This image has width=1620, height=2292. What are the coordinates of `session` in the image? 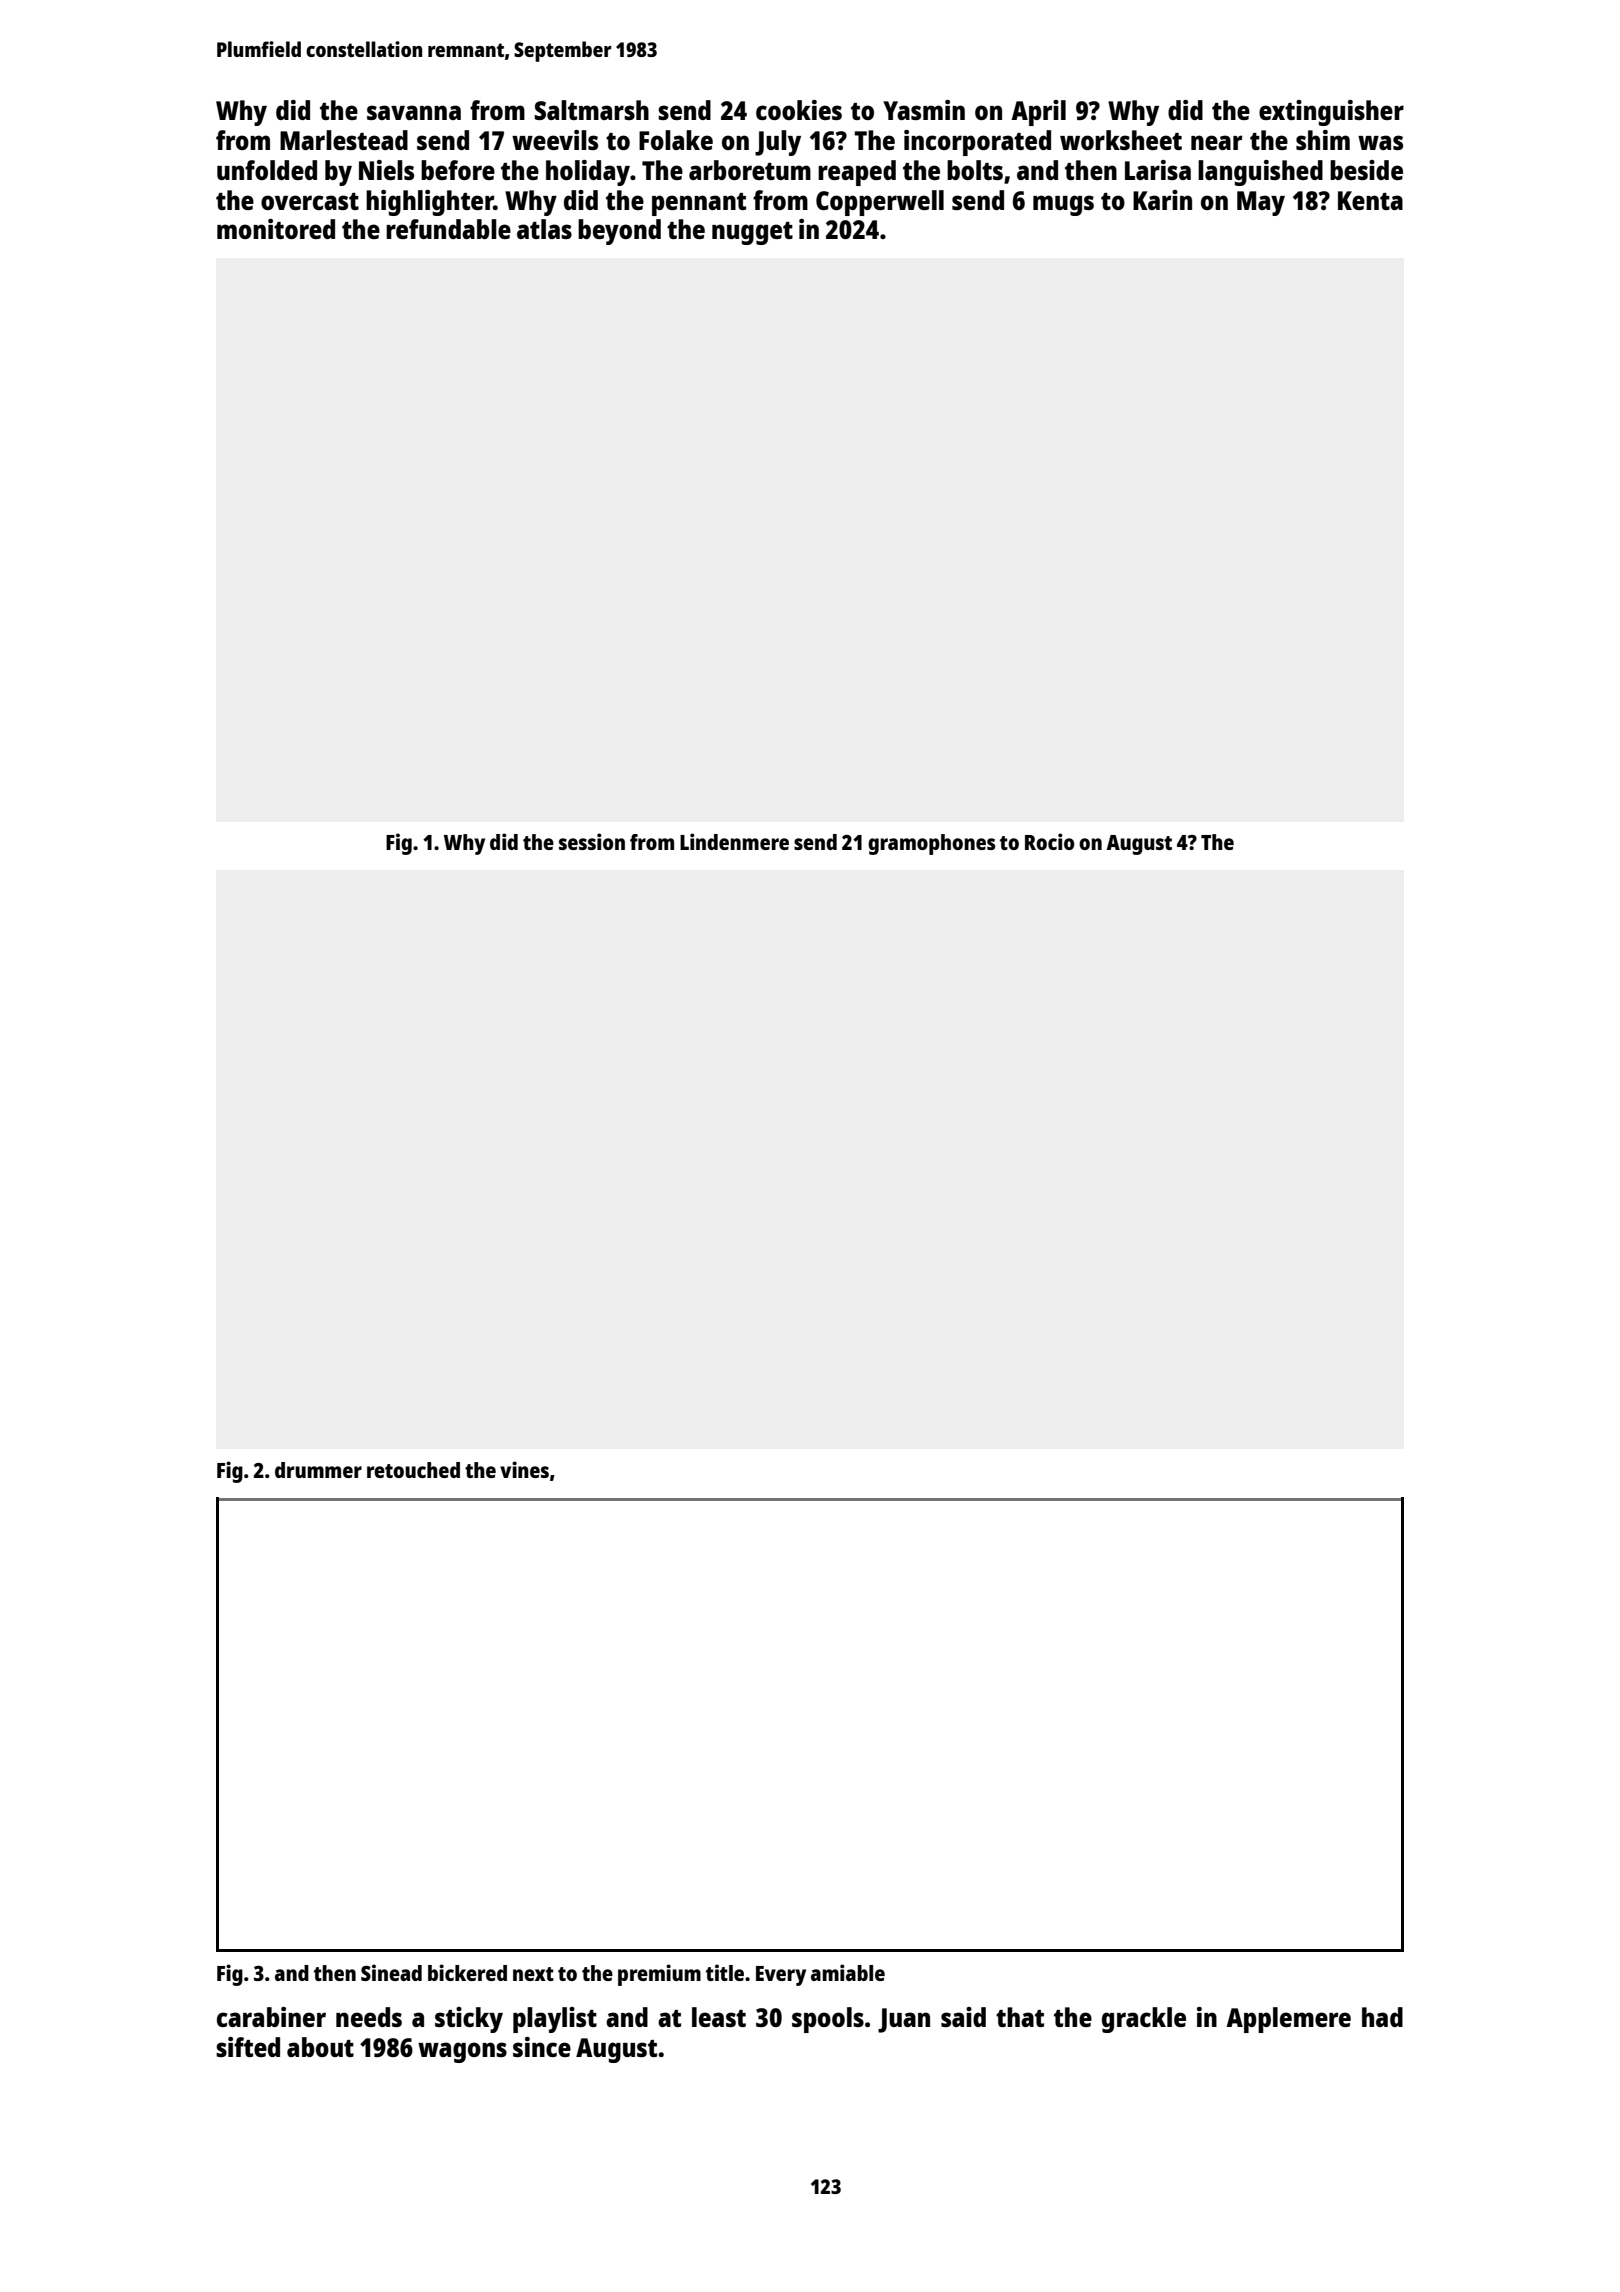 It's located at (592, 841).
